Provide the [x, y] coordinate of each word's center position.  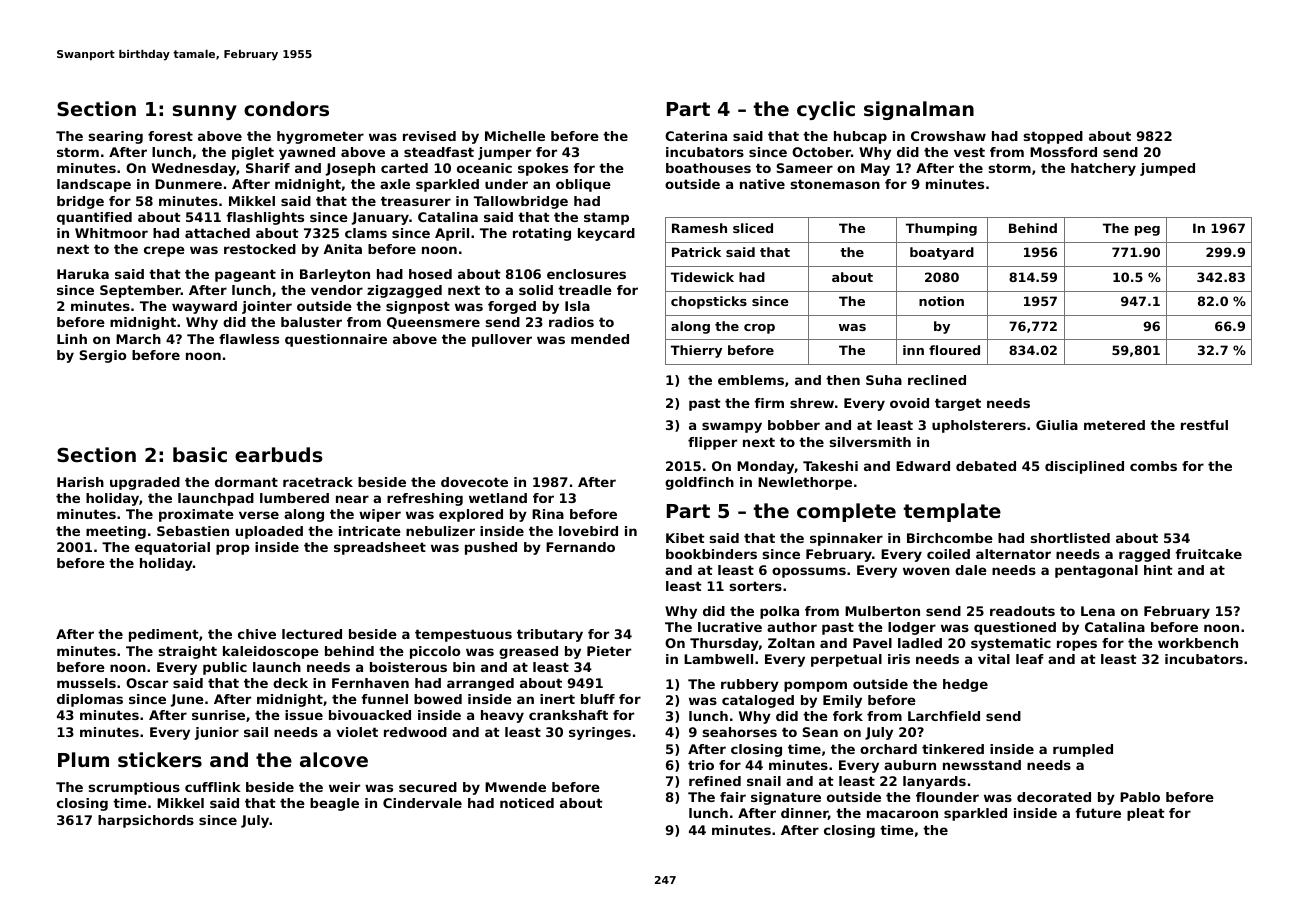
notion [941, 301]
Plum [83, 759]
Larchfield [944, 716]
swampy [732, 427]
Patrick [696, 252]
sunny [205, 112]
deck [290, 683]
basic [200, 454]
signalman [919, 110]
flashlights [265, 218]
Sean [820, 732]
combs [1153, 466]
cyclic [826, 110]
